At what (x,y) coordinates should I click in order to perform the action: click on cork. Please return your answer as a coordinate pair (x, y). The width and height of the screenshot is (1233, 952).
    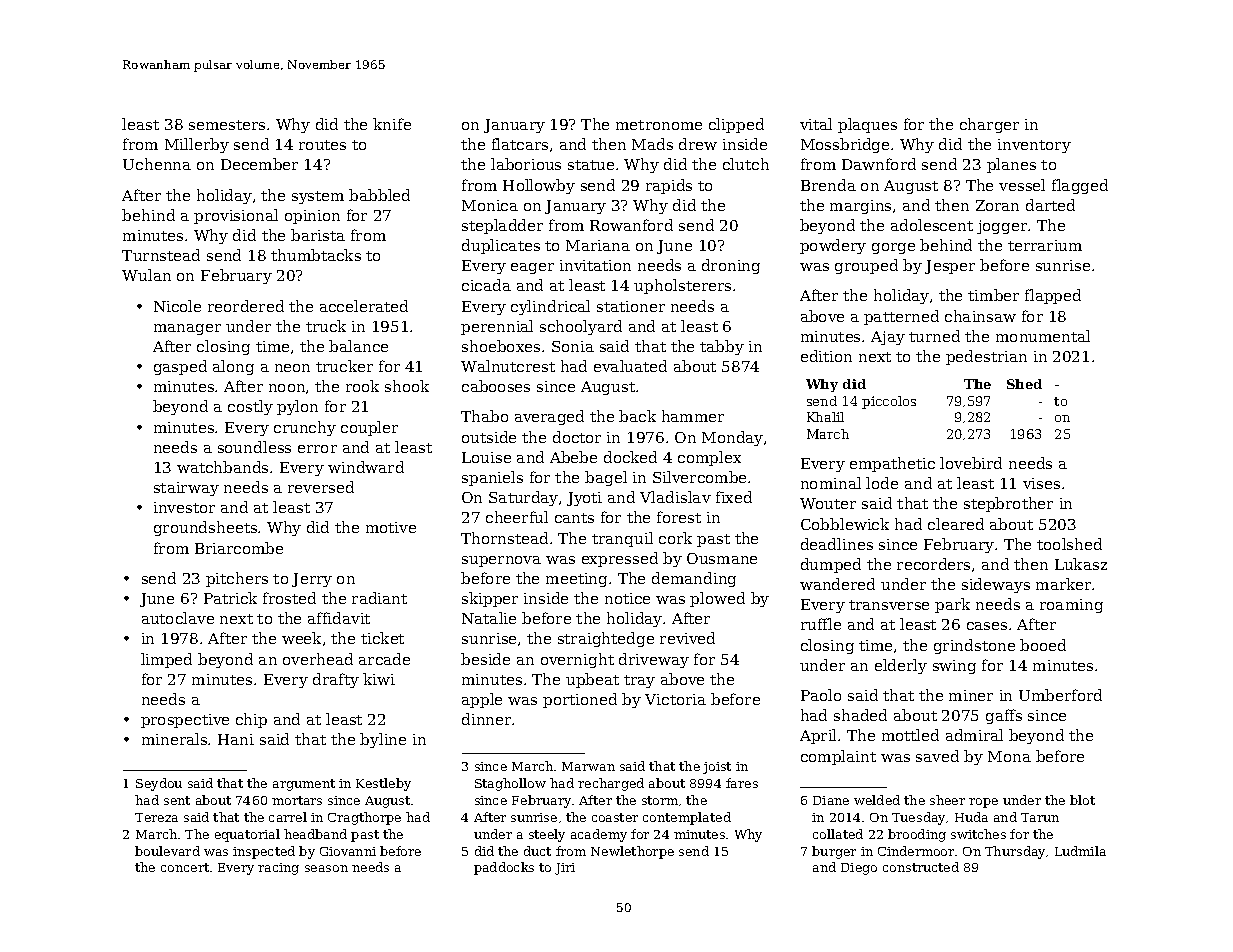
    Looking at the image, I should click on (675, 538).
